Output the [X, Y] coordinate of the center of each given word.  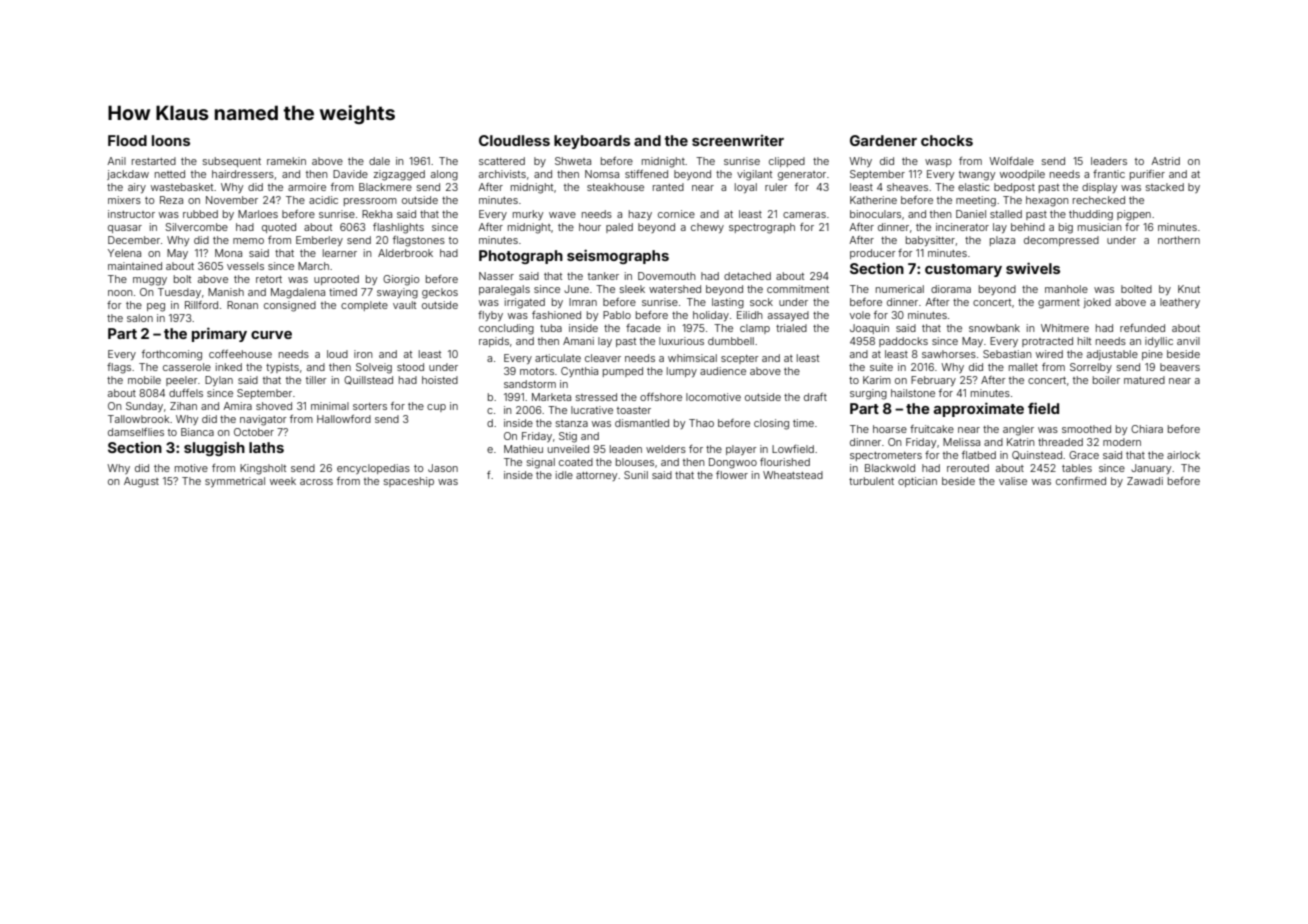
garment [1059, 304]
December [134, 240]
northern [1179, 240]
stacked [1165, 187]
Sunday [144, 407]
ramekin [286, 161]
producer [873, 254]
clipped [787, 162]
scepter [740, 359]
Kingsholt [263, 469]
